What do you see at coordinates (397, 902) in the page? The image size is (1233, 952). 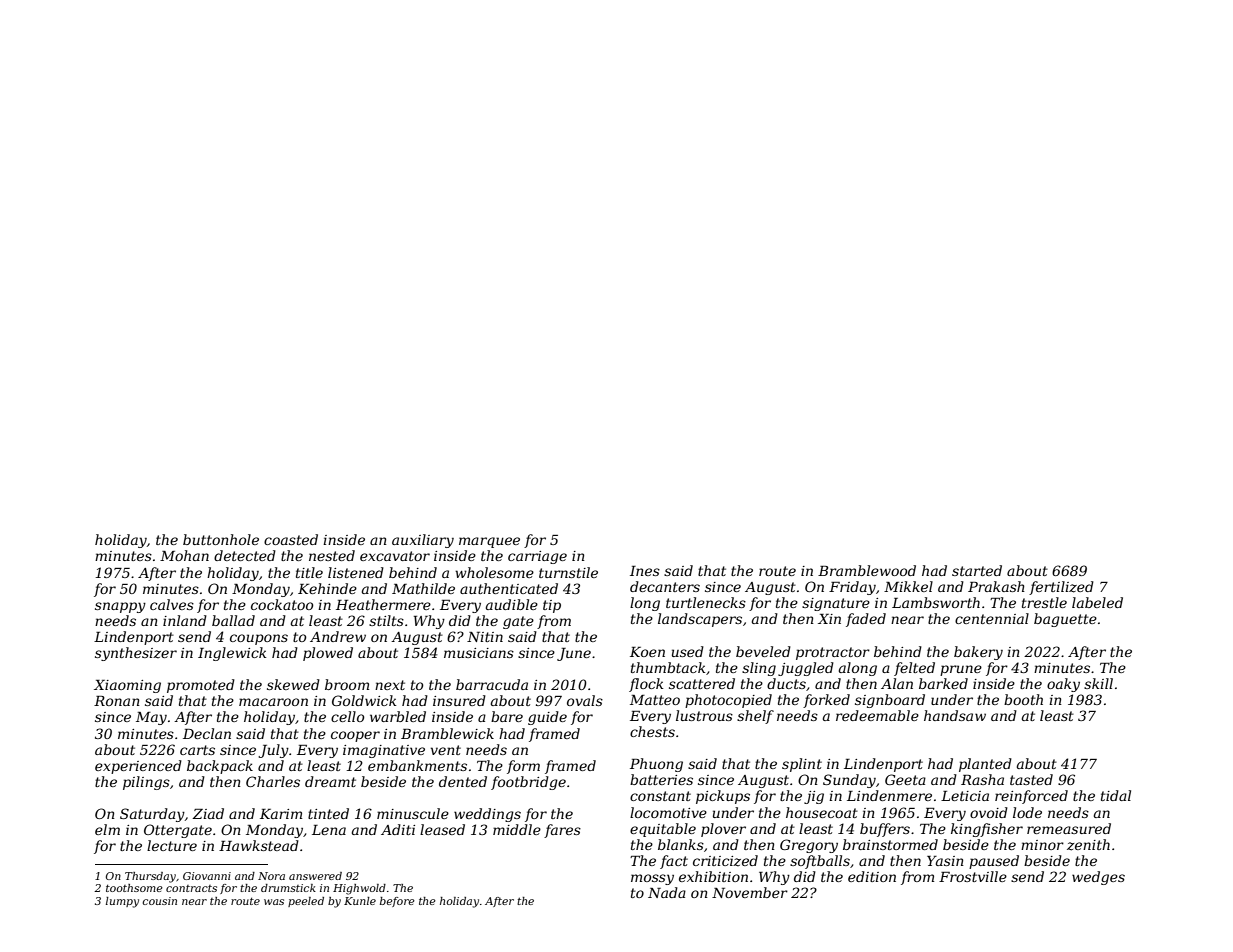 I see `before` at bounding box center [397, 902].
